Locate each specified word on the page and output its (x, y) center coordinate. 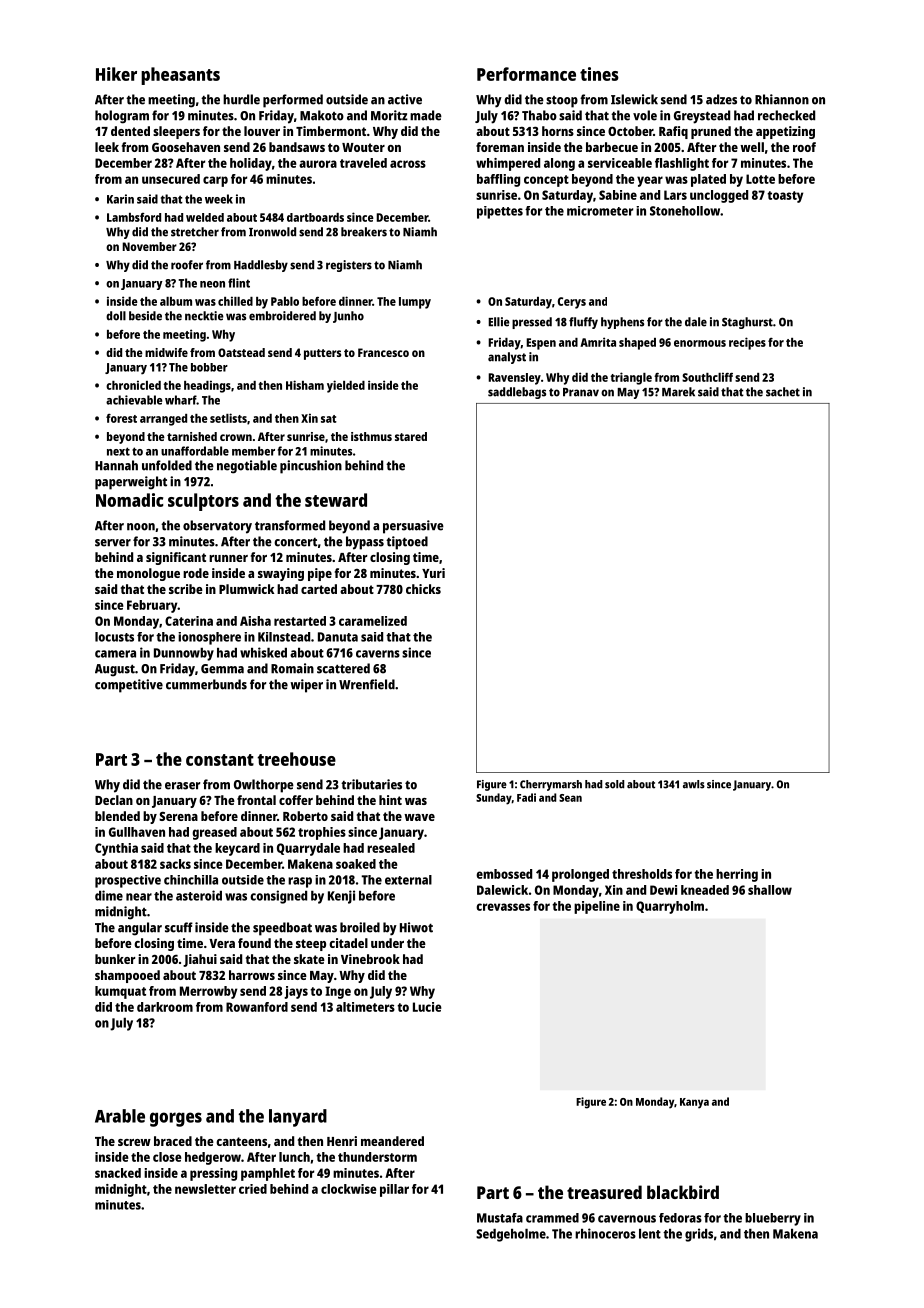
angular (140, 929)
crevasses (503, 907)
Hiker (116, 74)
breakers (364, 232)
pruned (711, 132)
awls (694, 784)
